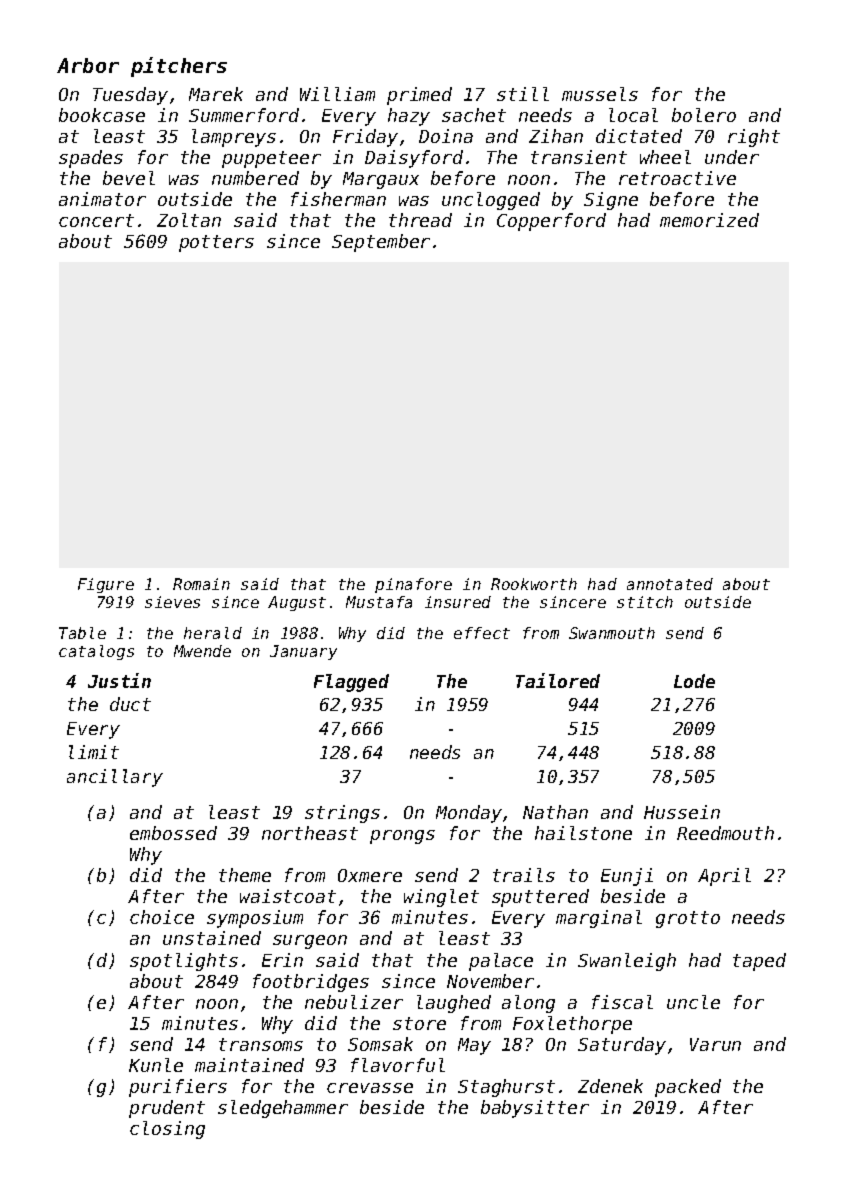 This document has width=848, height=1203. What do you see at coordinates (130, 704) in the document?
I see `duct` at bounding box center [130, 704].
